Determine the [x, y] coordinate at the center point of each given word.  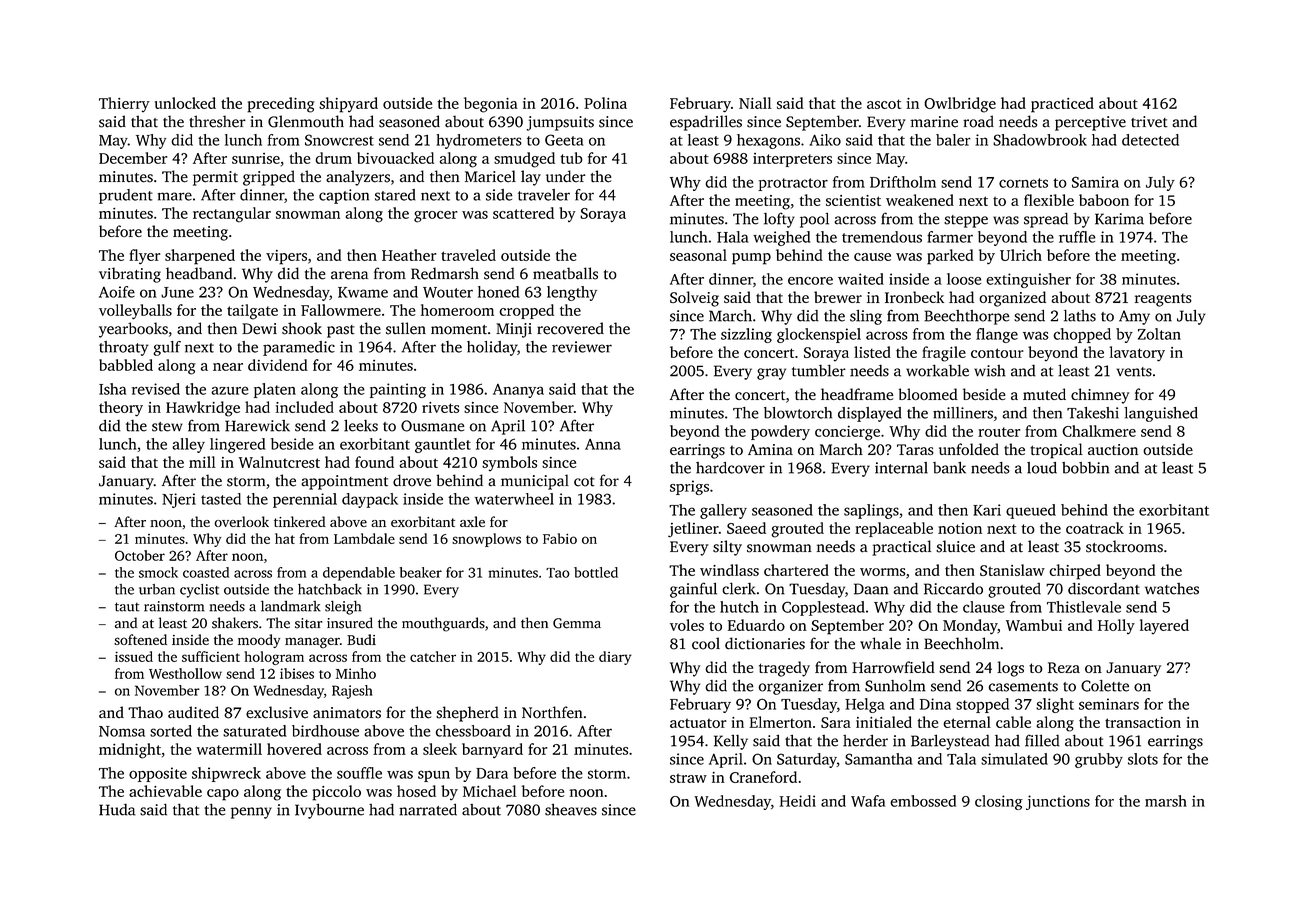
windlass [729, 570]
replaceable [894, 529]
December [133, 158]
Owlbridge [960, 105]
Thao [145, 712]
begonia [491, 105]
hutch [739, 607]
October [140, 555]
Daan [871, 589]
